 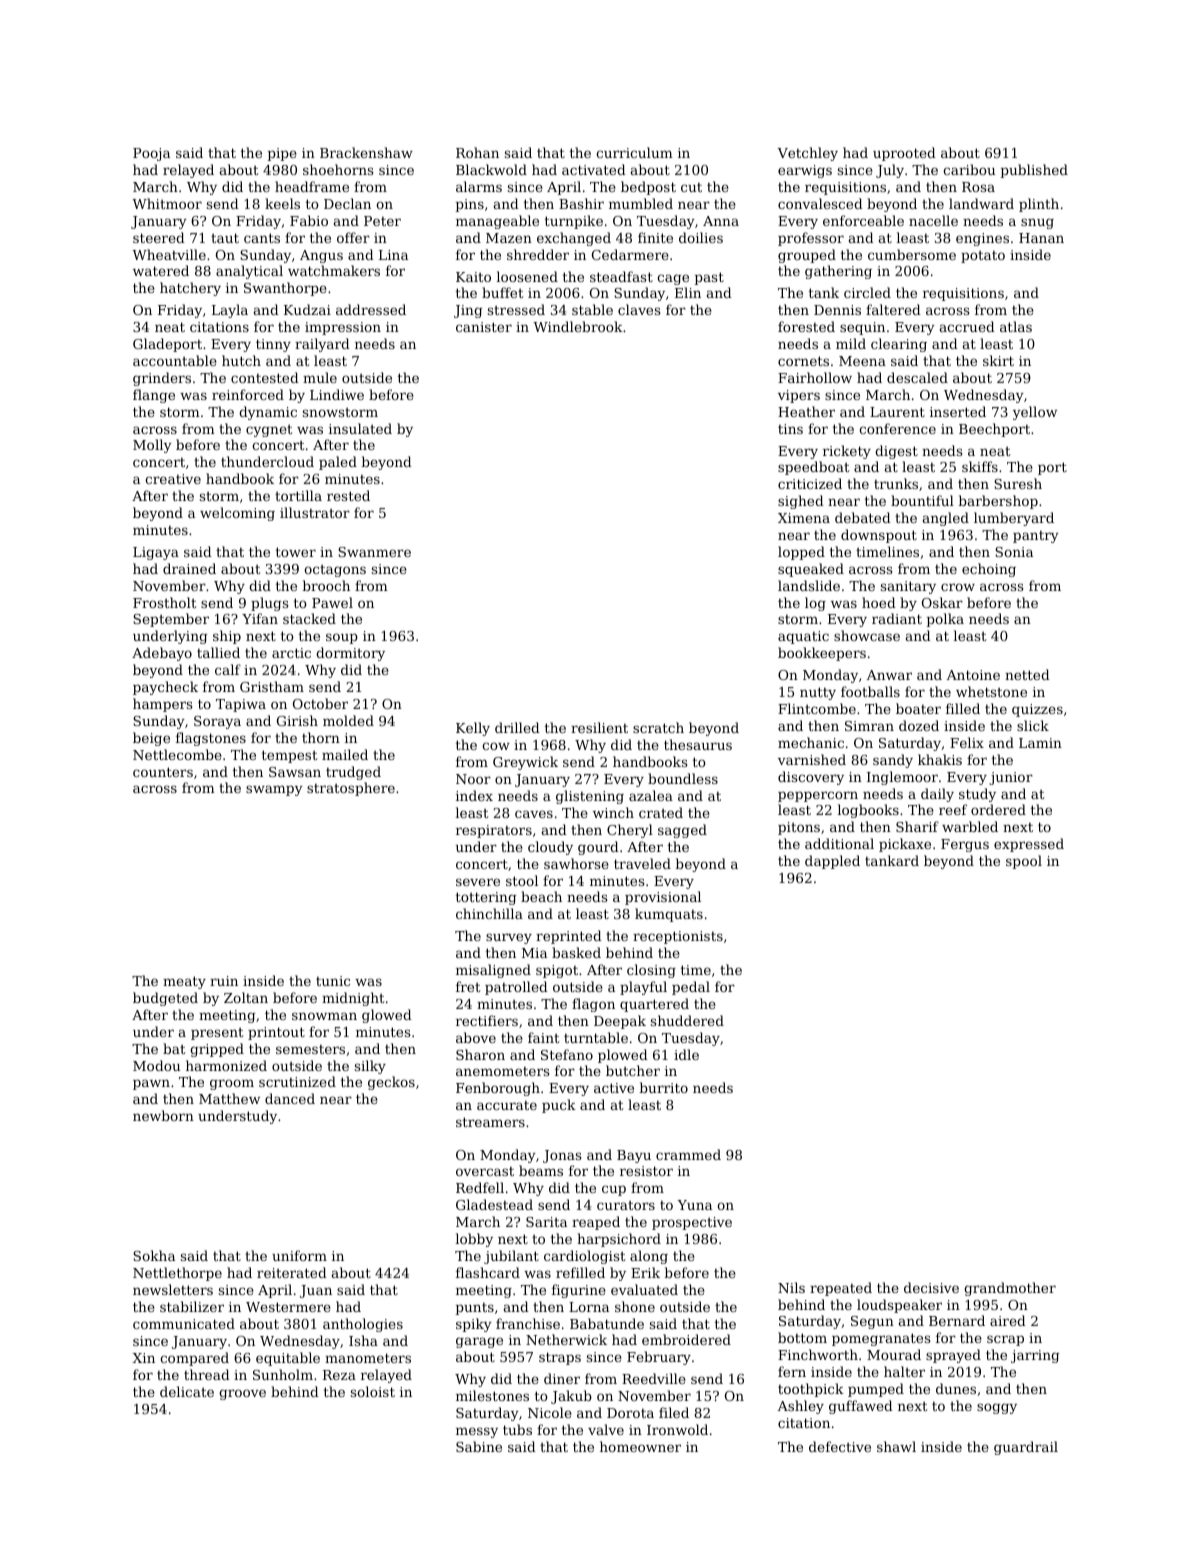 What do you see at coordinates (945, 620) in the image?
I see `polka` at bounding box center [945, 620].
